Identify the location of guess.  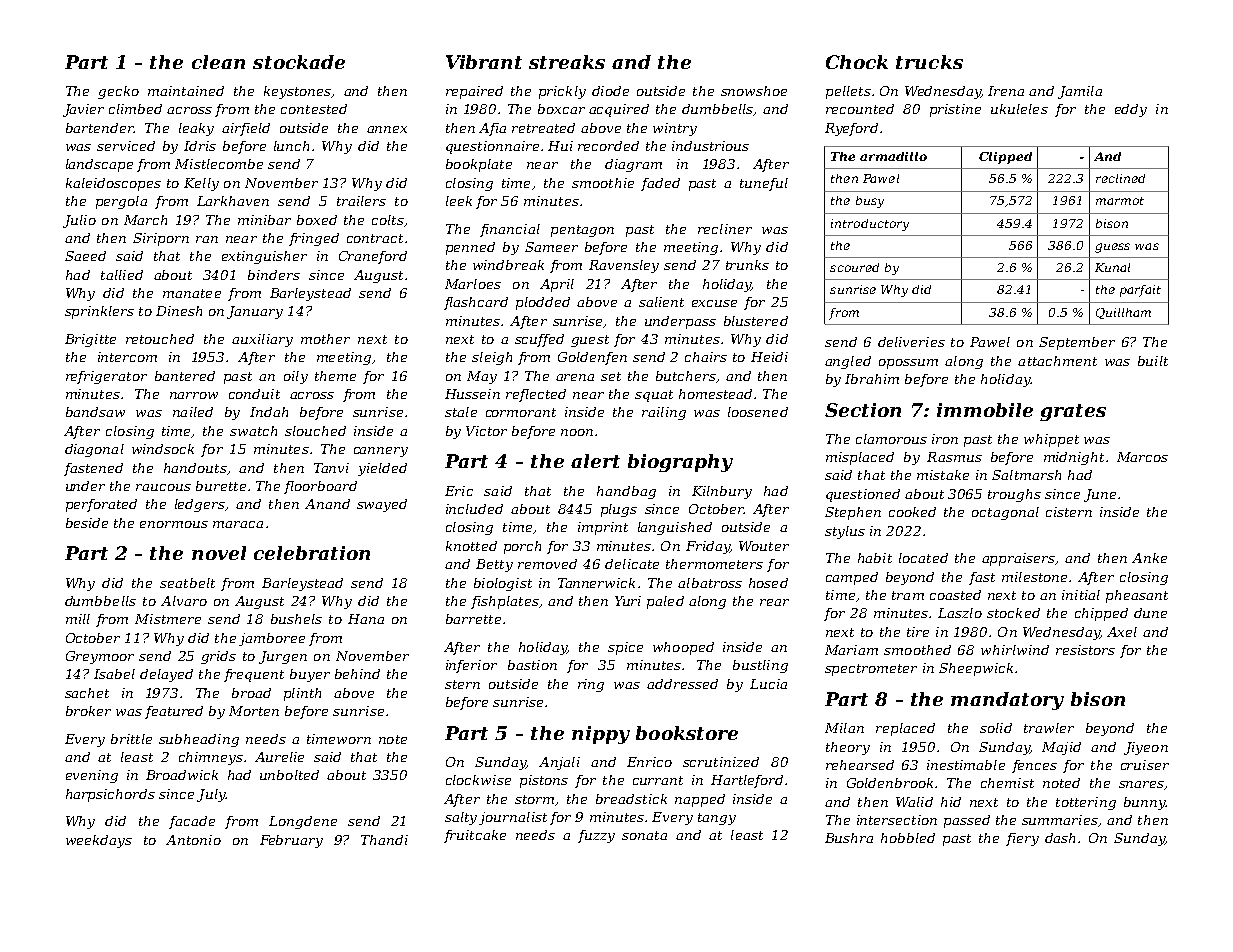
(1112, 248).
